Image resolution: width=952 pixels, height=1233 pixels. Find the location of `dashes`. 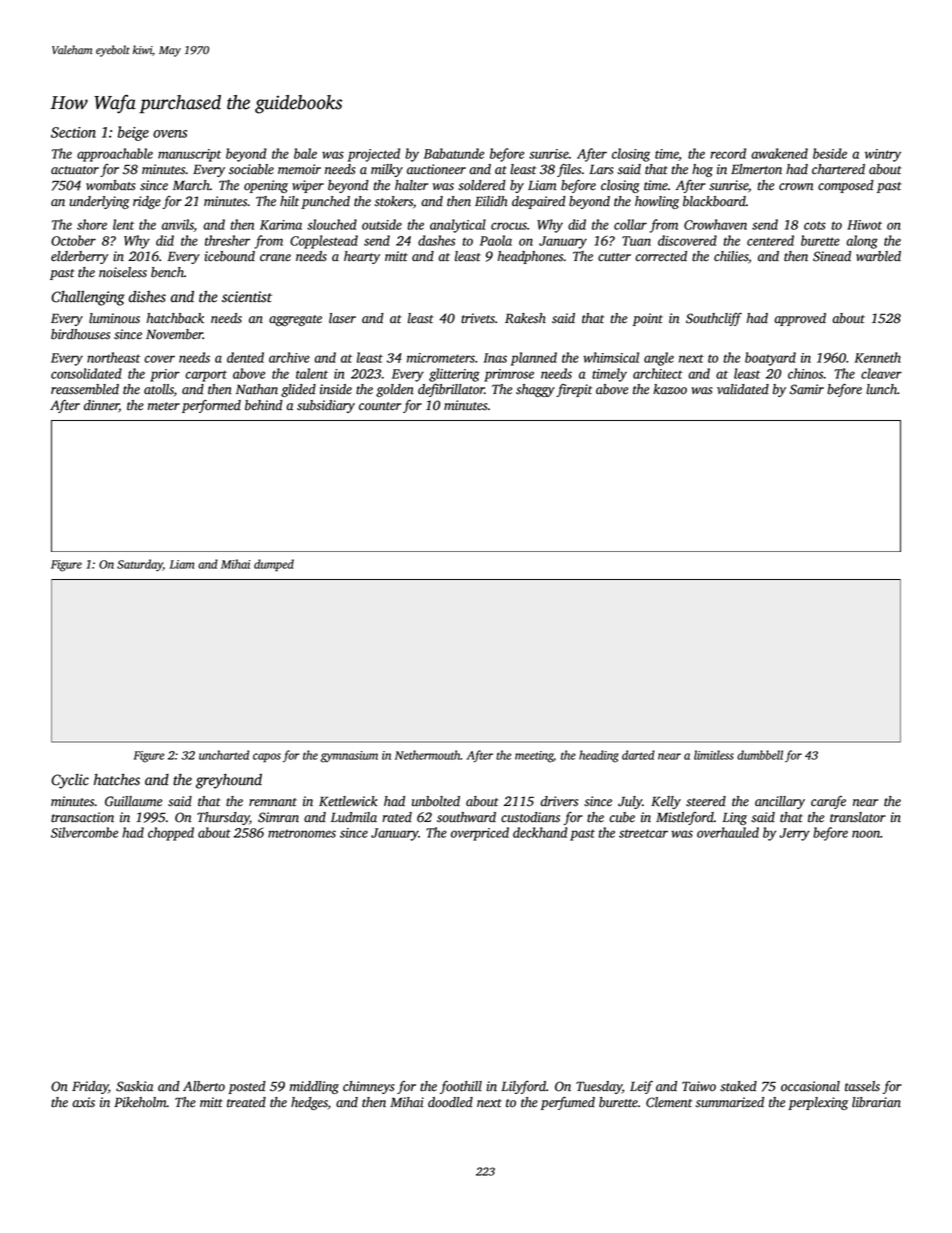

dashes is located at coordinates (436, 240).
